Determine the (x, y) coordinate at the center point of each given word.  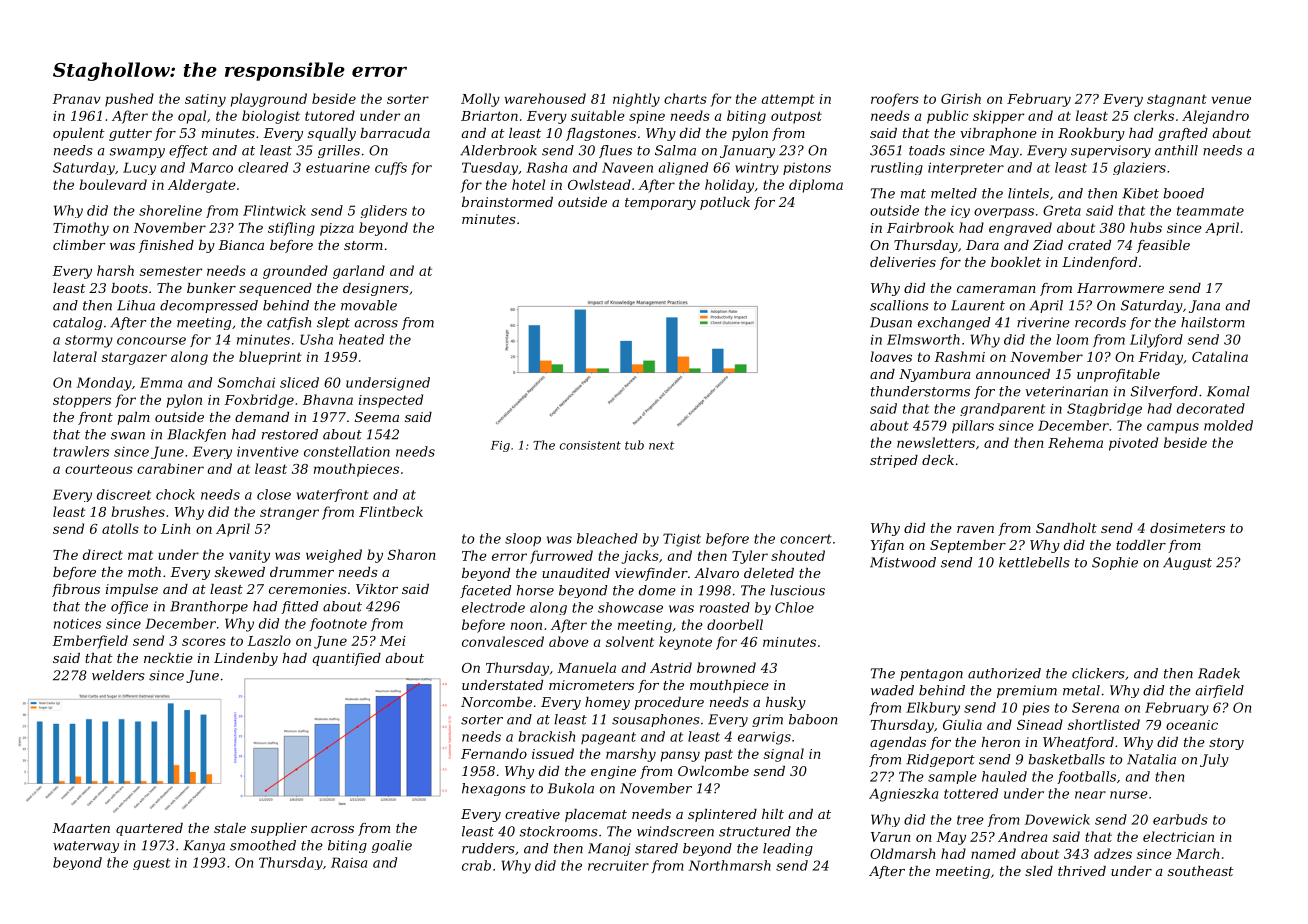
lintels (1028, 193)
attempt (788, 100)
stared (656, 848)
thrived (1082, 871)
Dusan (891, 322)
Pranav (76, 99)
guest (151, 864)
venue (1231, 100)
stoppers (82, 401)
